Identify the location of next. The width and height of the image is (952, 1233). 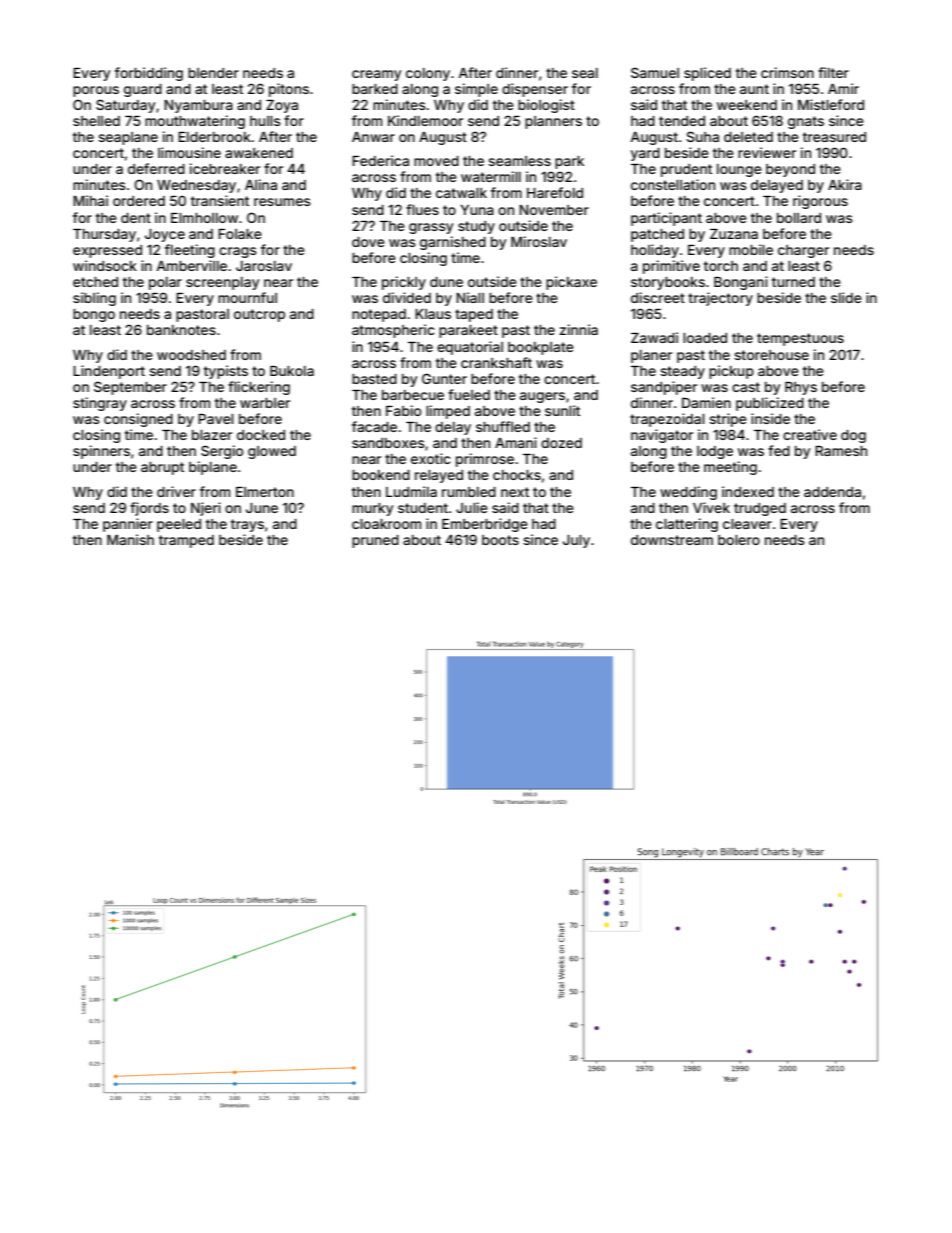
(515, 492).
